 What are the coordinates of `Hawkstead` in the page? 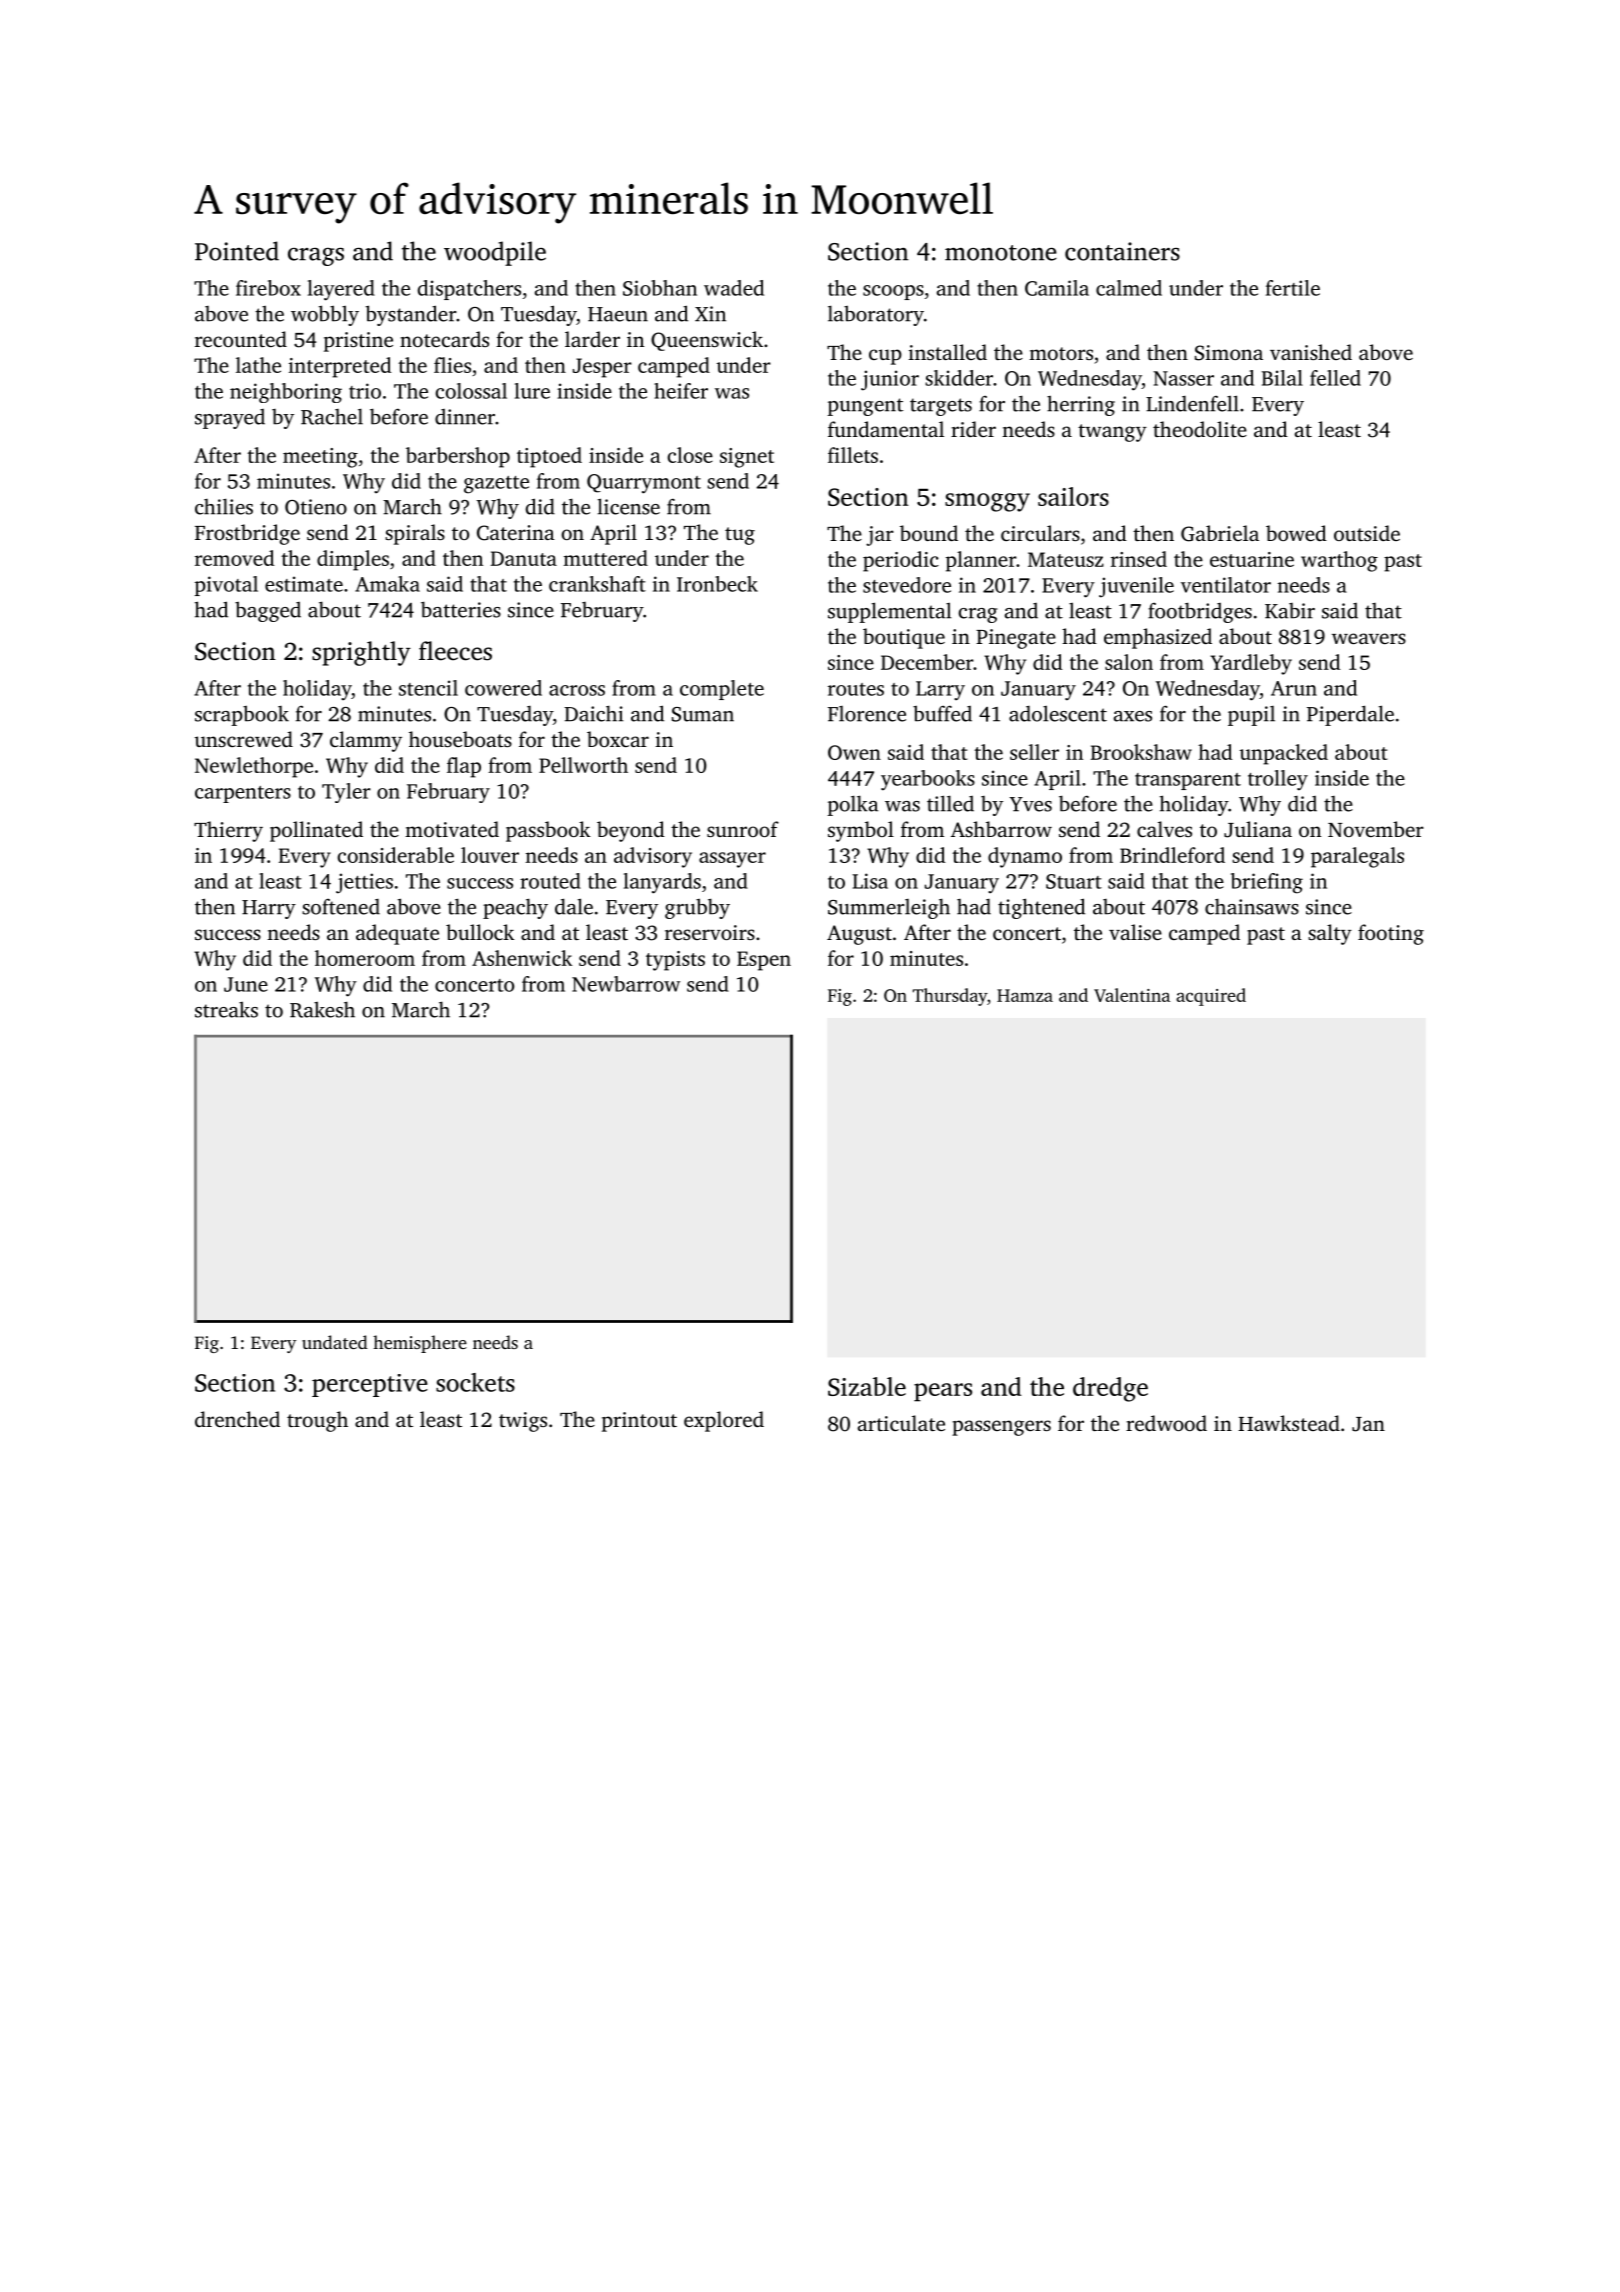 It's located at (1289, 1423).
